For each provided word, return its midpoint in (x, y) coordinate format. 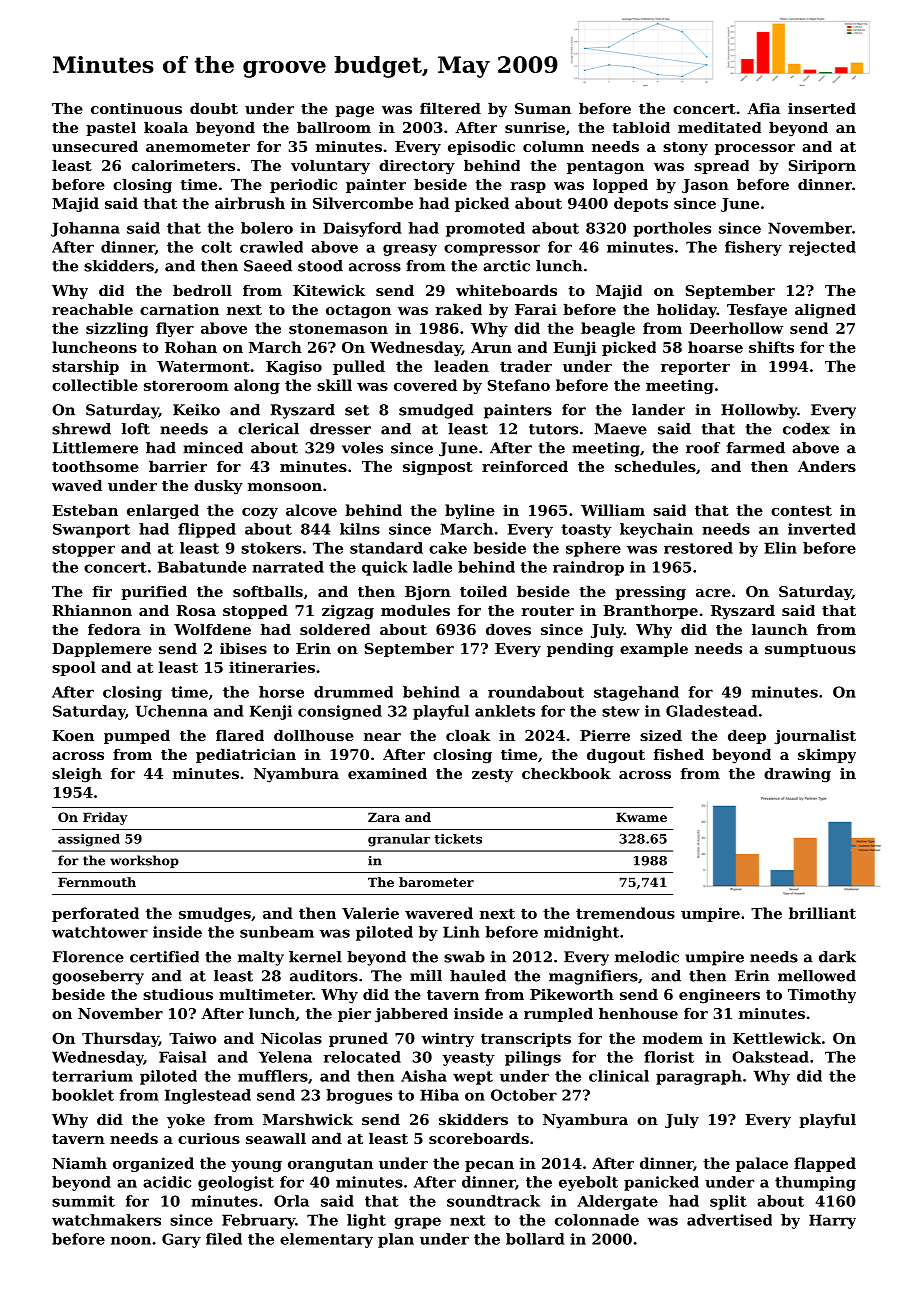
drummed (353, 692)
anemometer (198, 147)
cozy (260, 513)
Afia (763, 108)
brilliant (822, 913)
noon (131, 1240)
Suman (543, 108)
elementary (326, 1240)
